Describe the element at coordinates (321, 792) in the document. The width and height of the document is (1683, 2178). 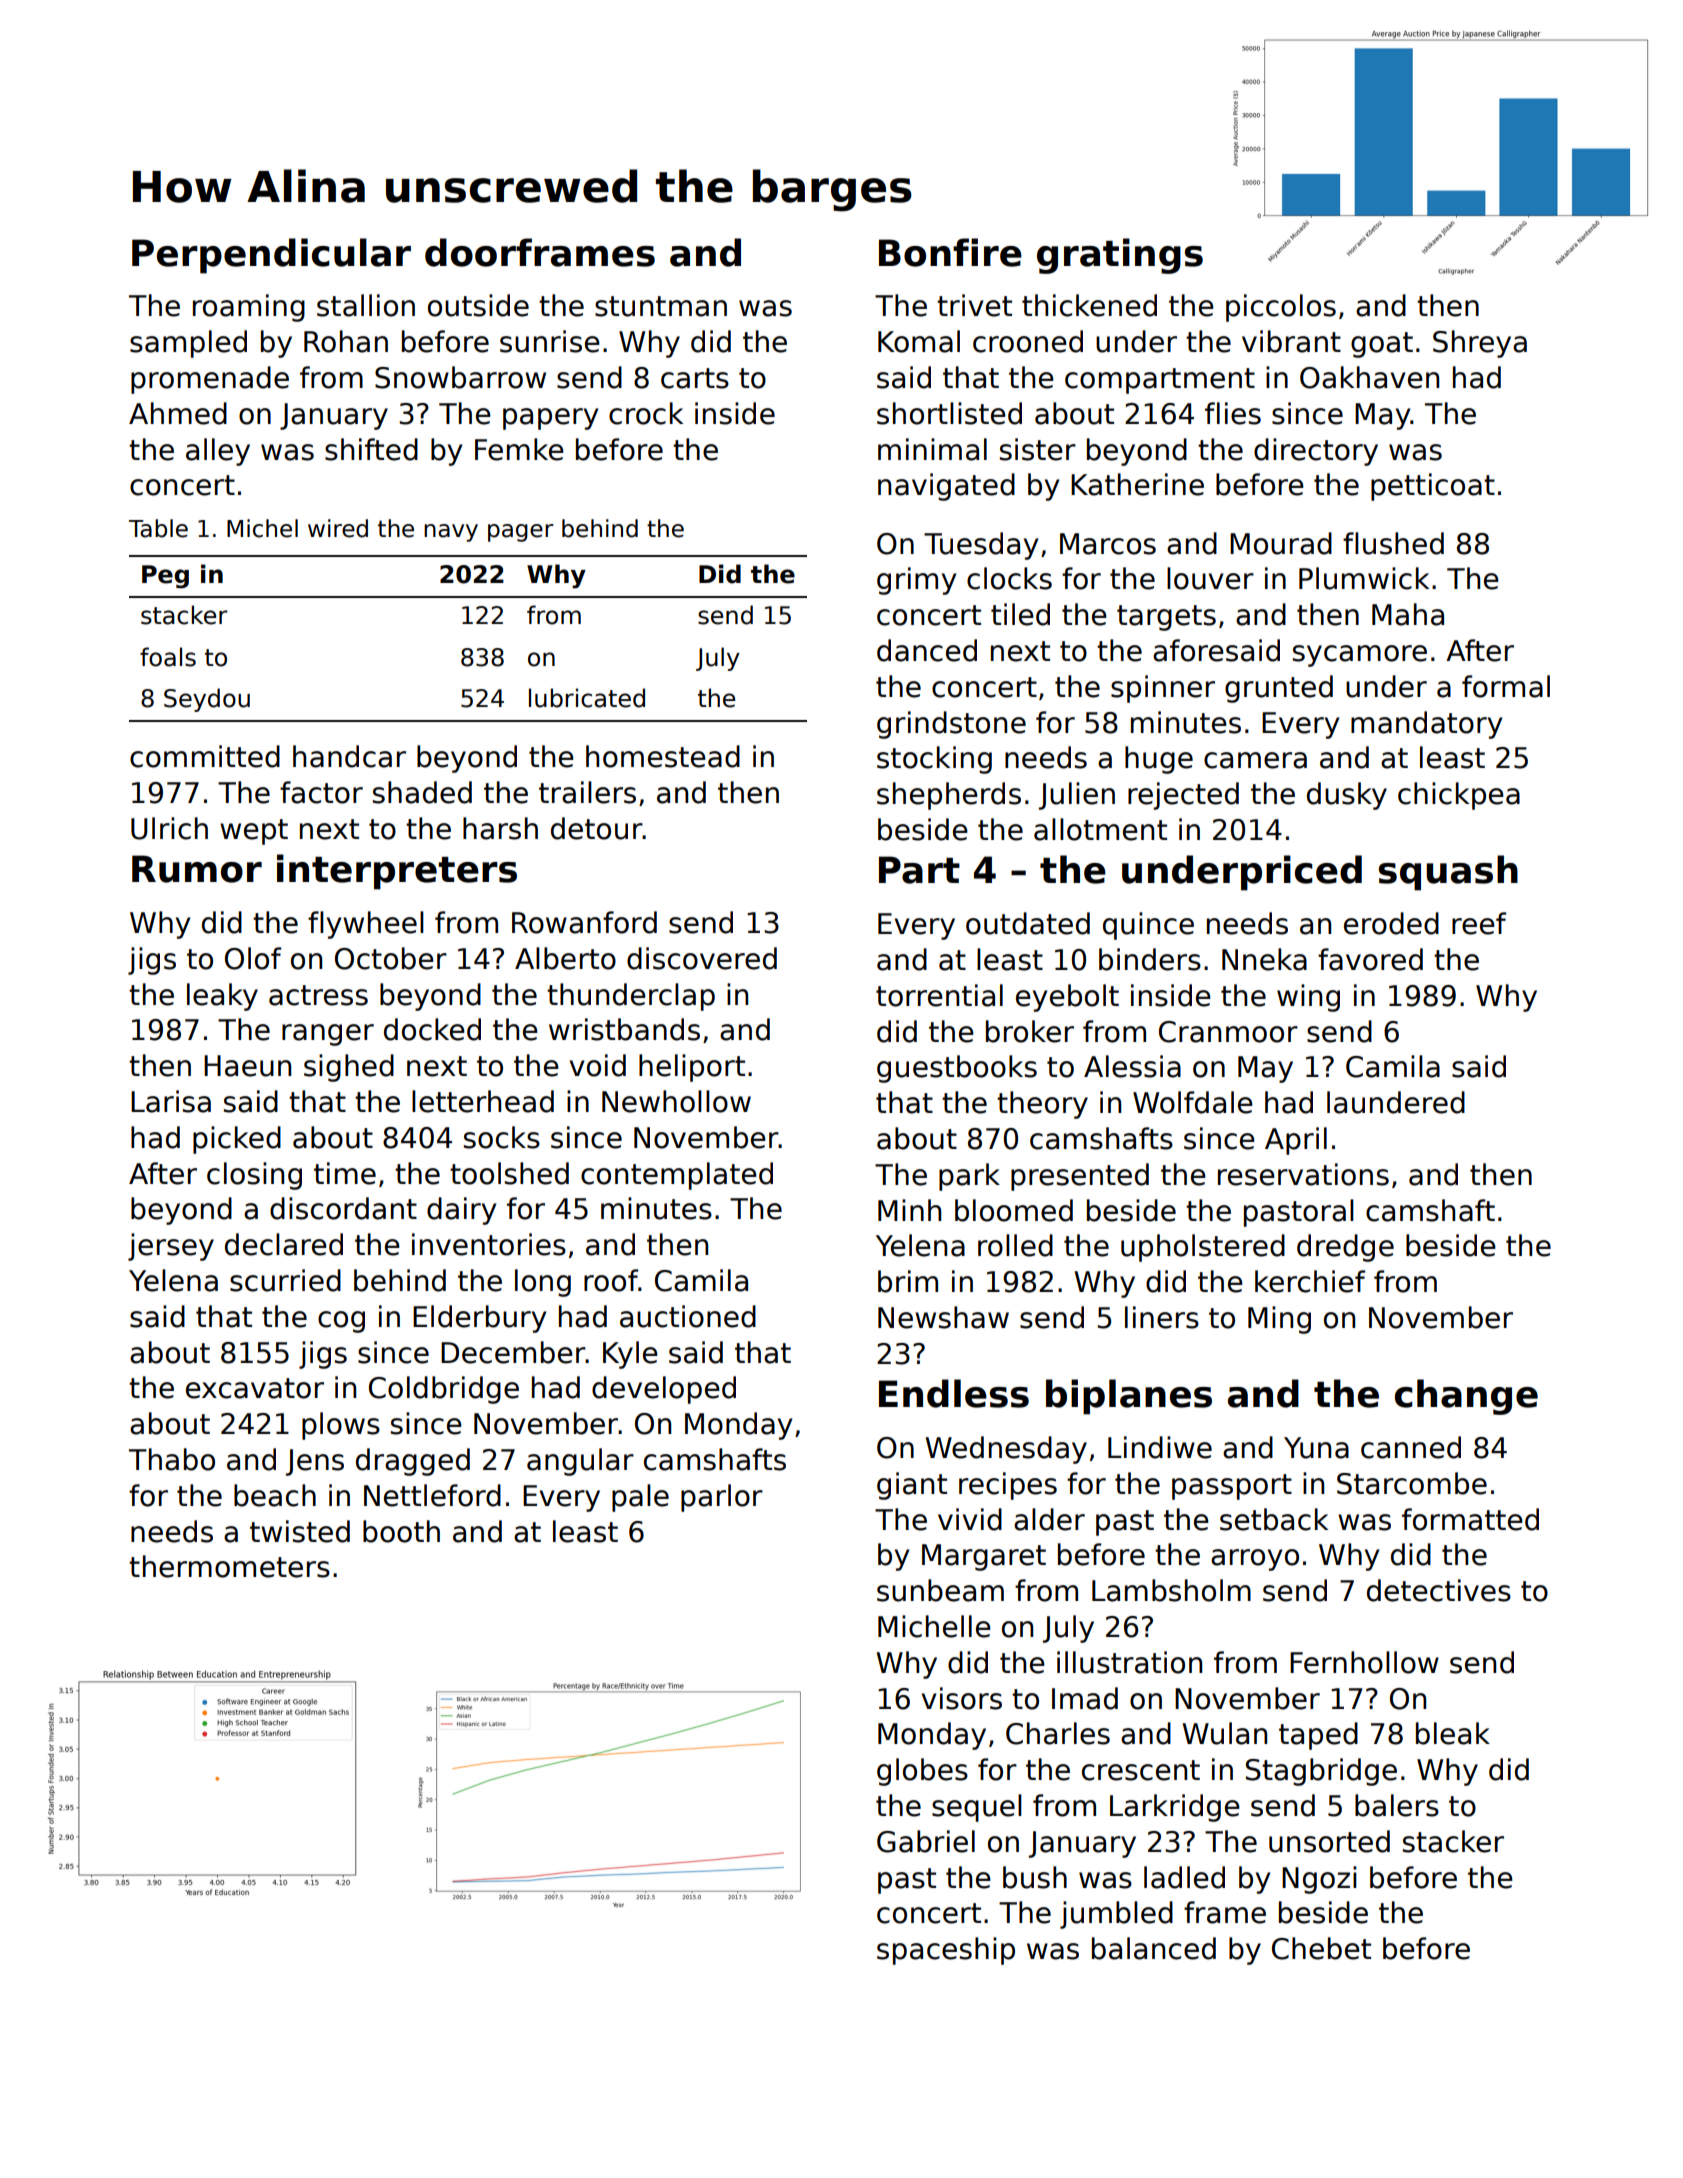
I see `factor` at that location.
